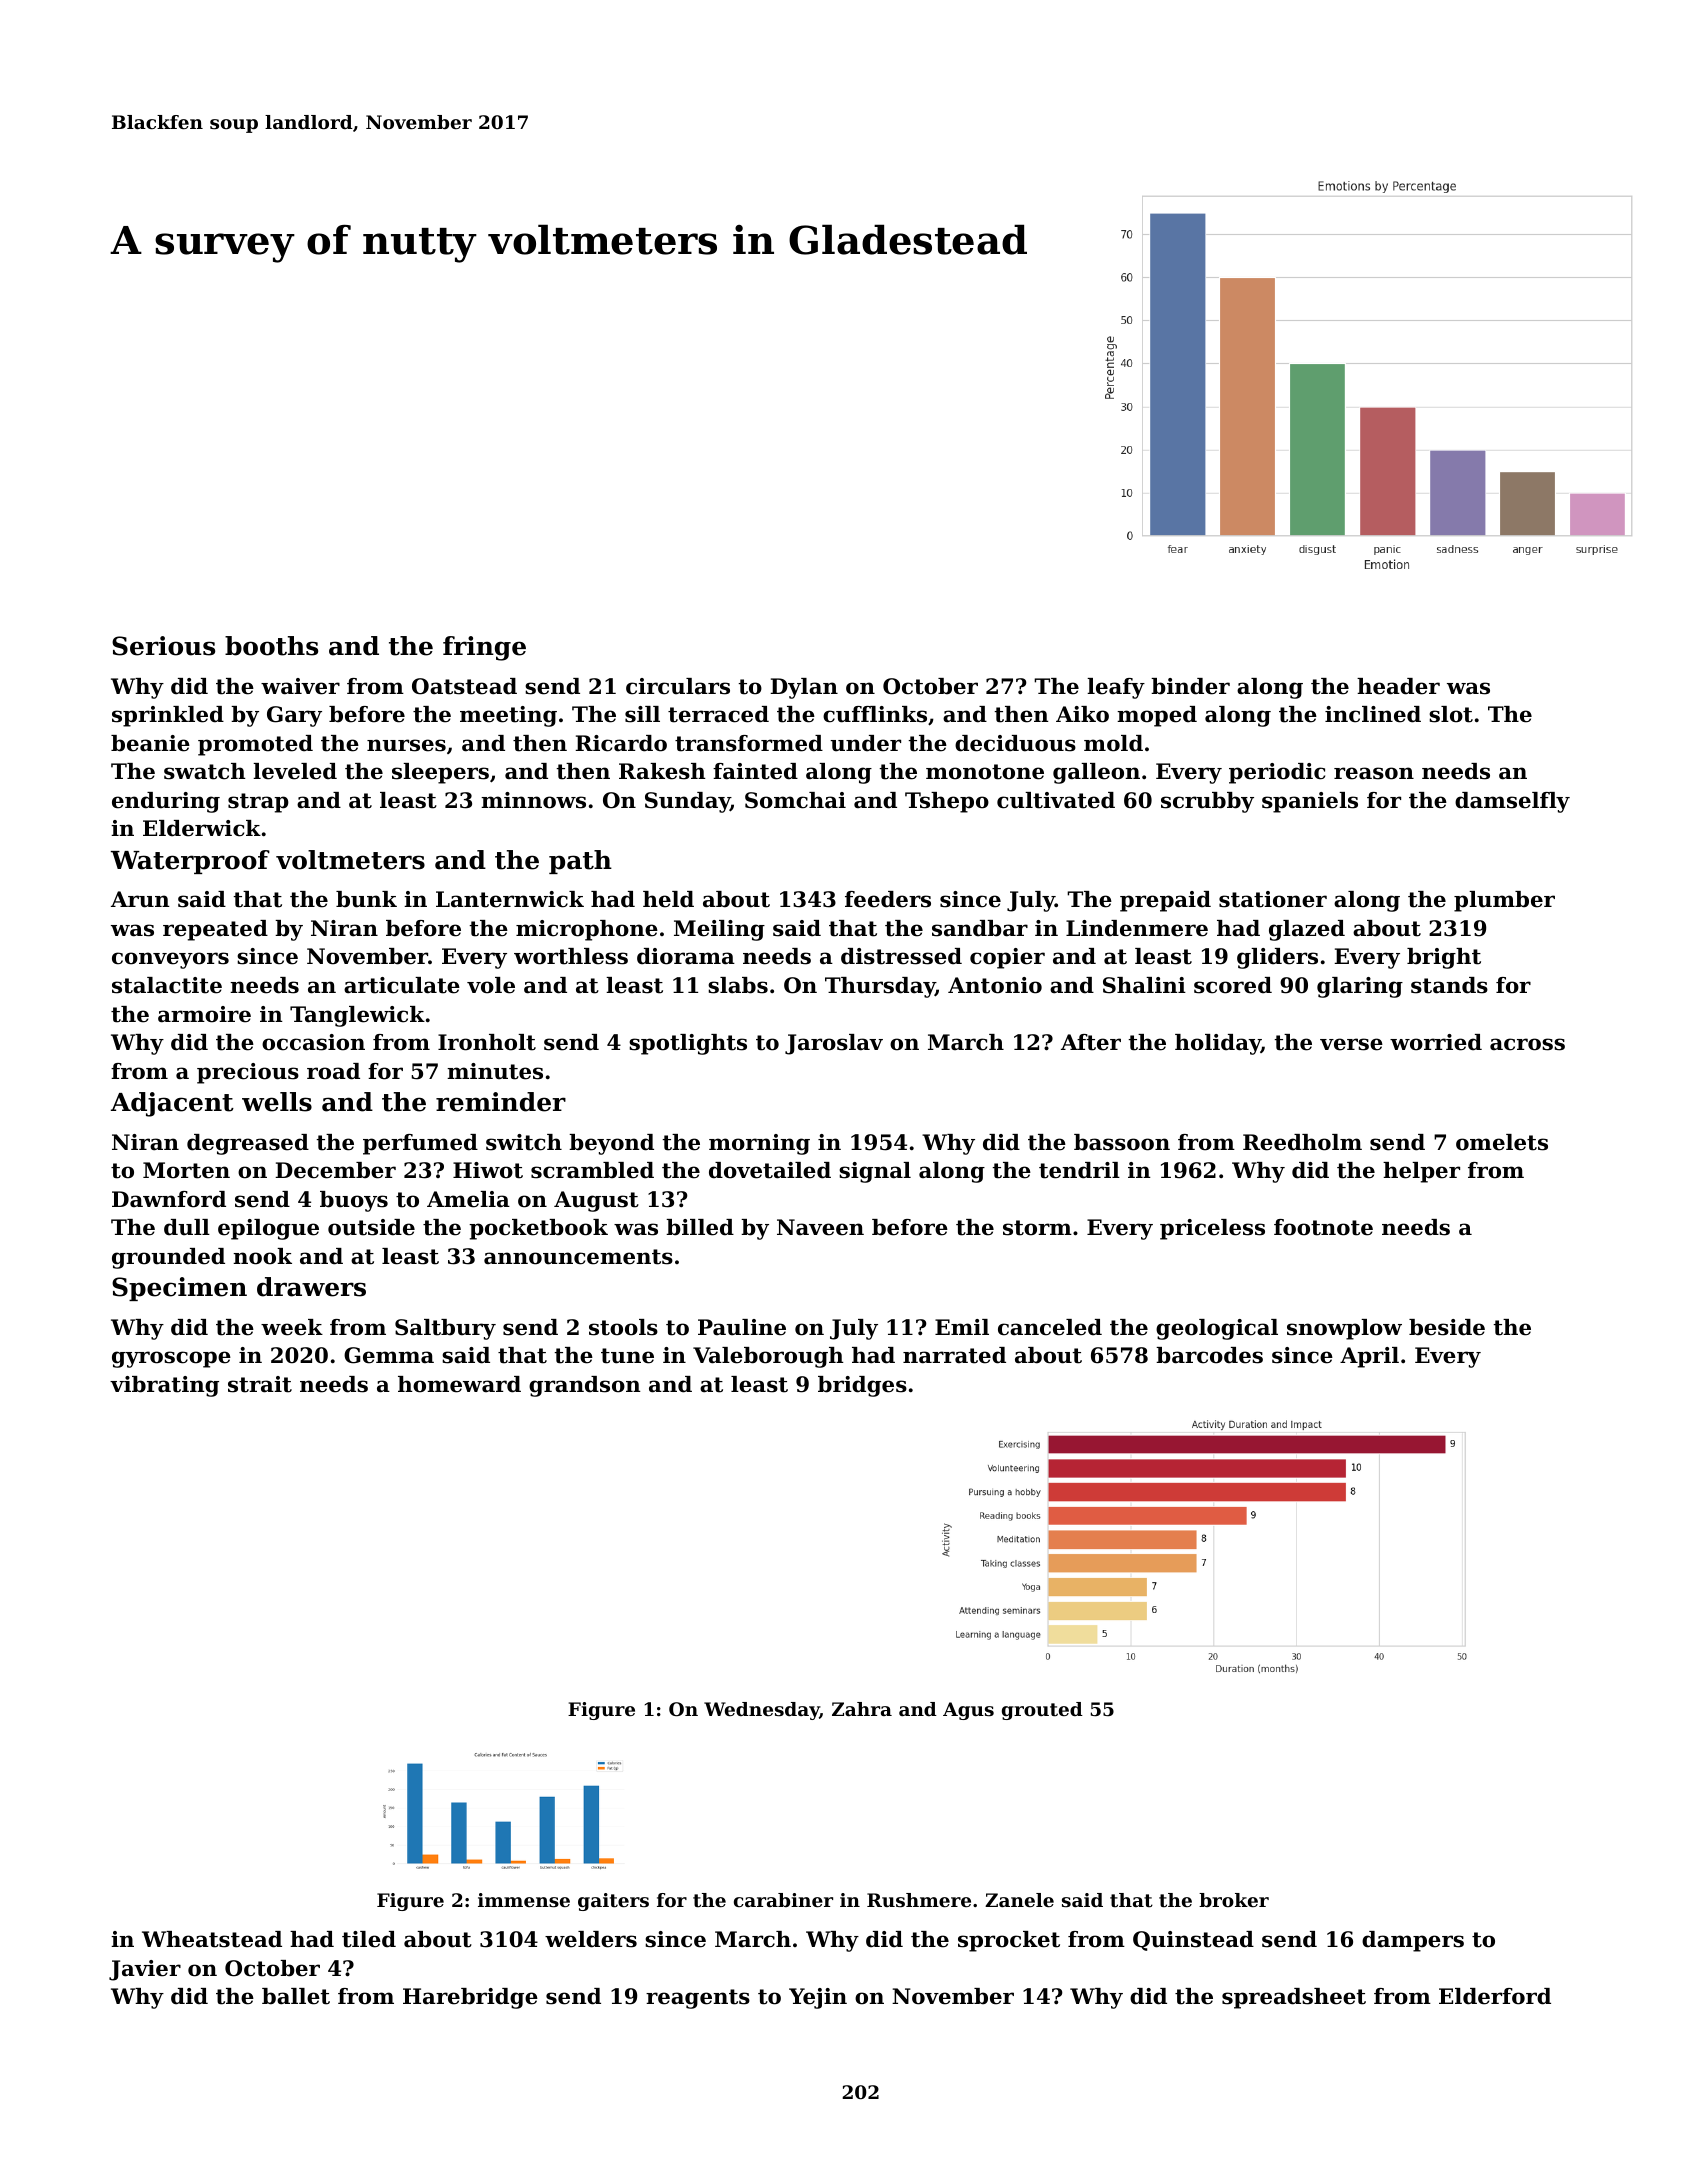 This image has width=1683, height=2178. I want to click on drawers, so click(311, 1287).
